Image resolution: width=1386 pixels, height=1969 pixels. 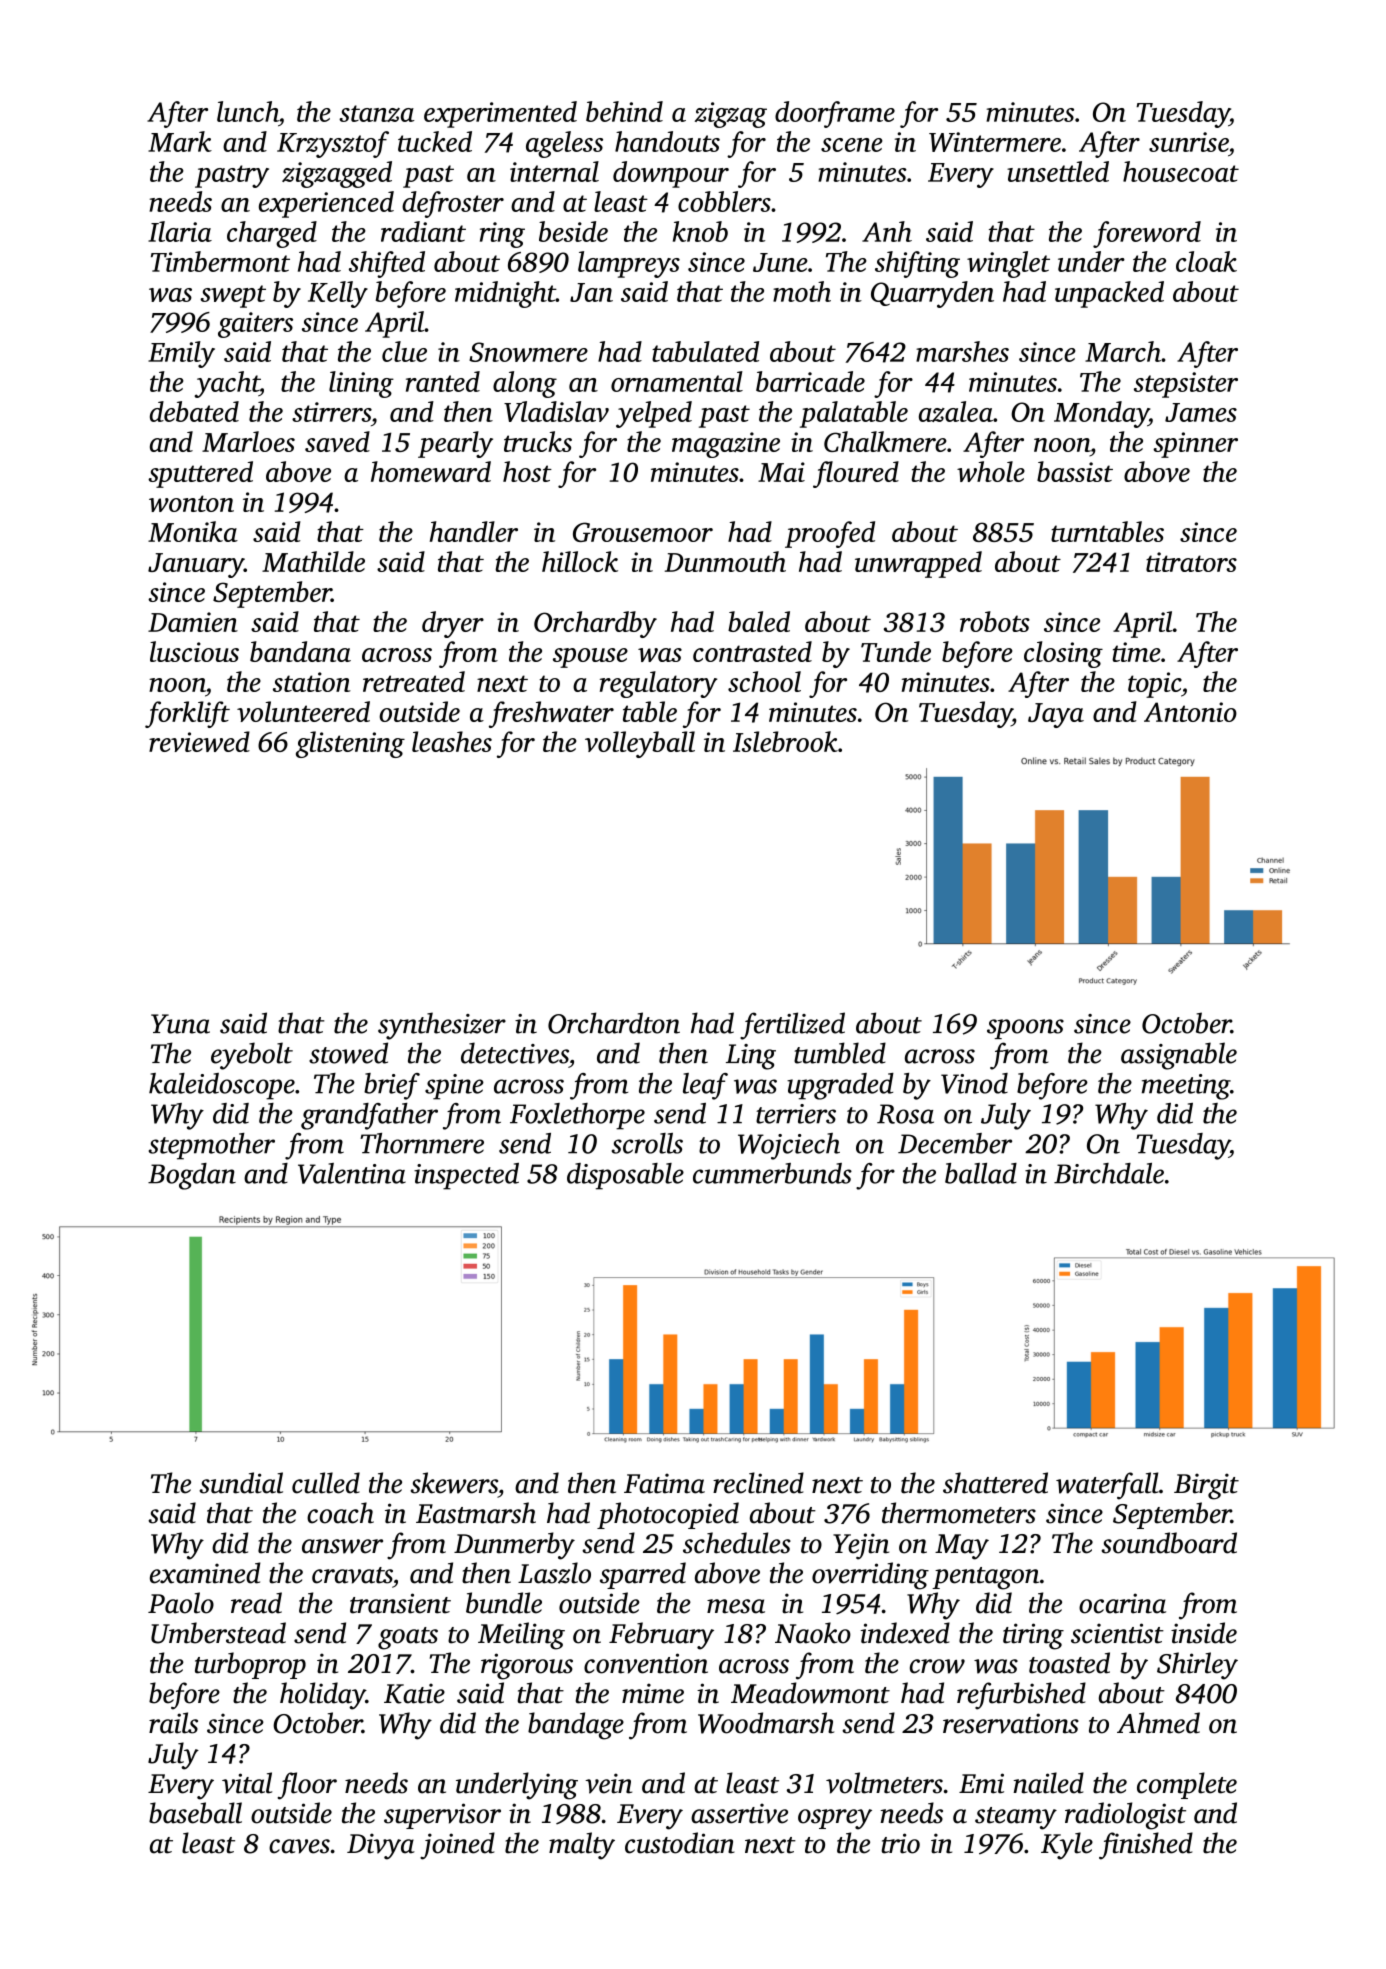 I want to click on stepsister, so click(x=1186, y=385).
